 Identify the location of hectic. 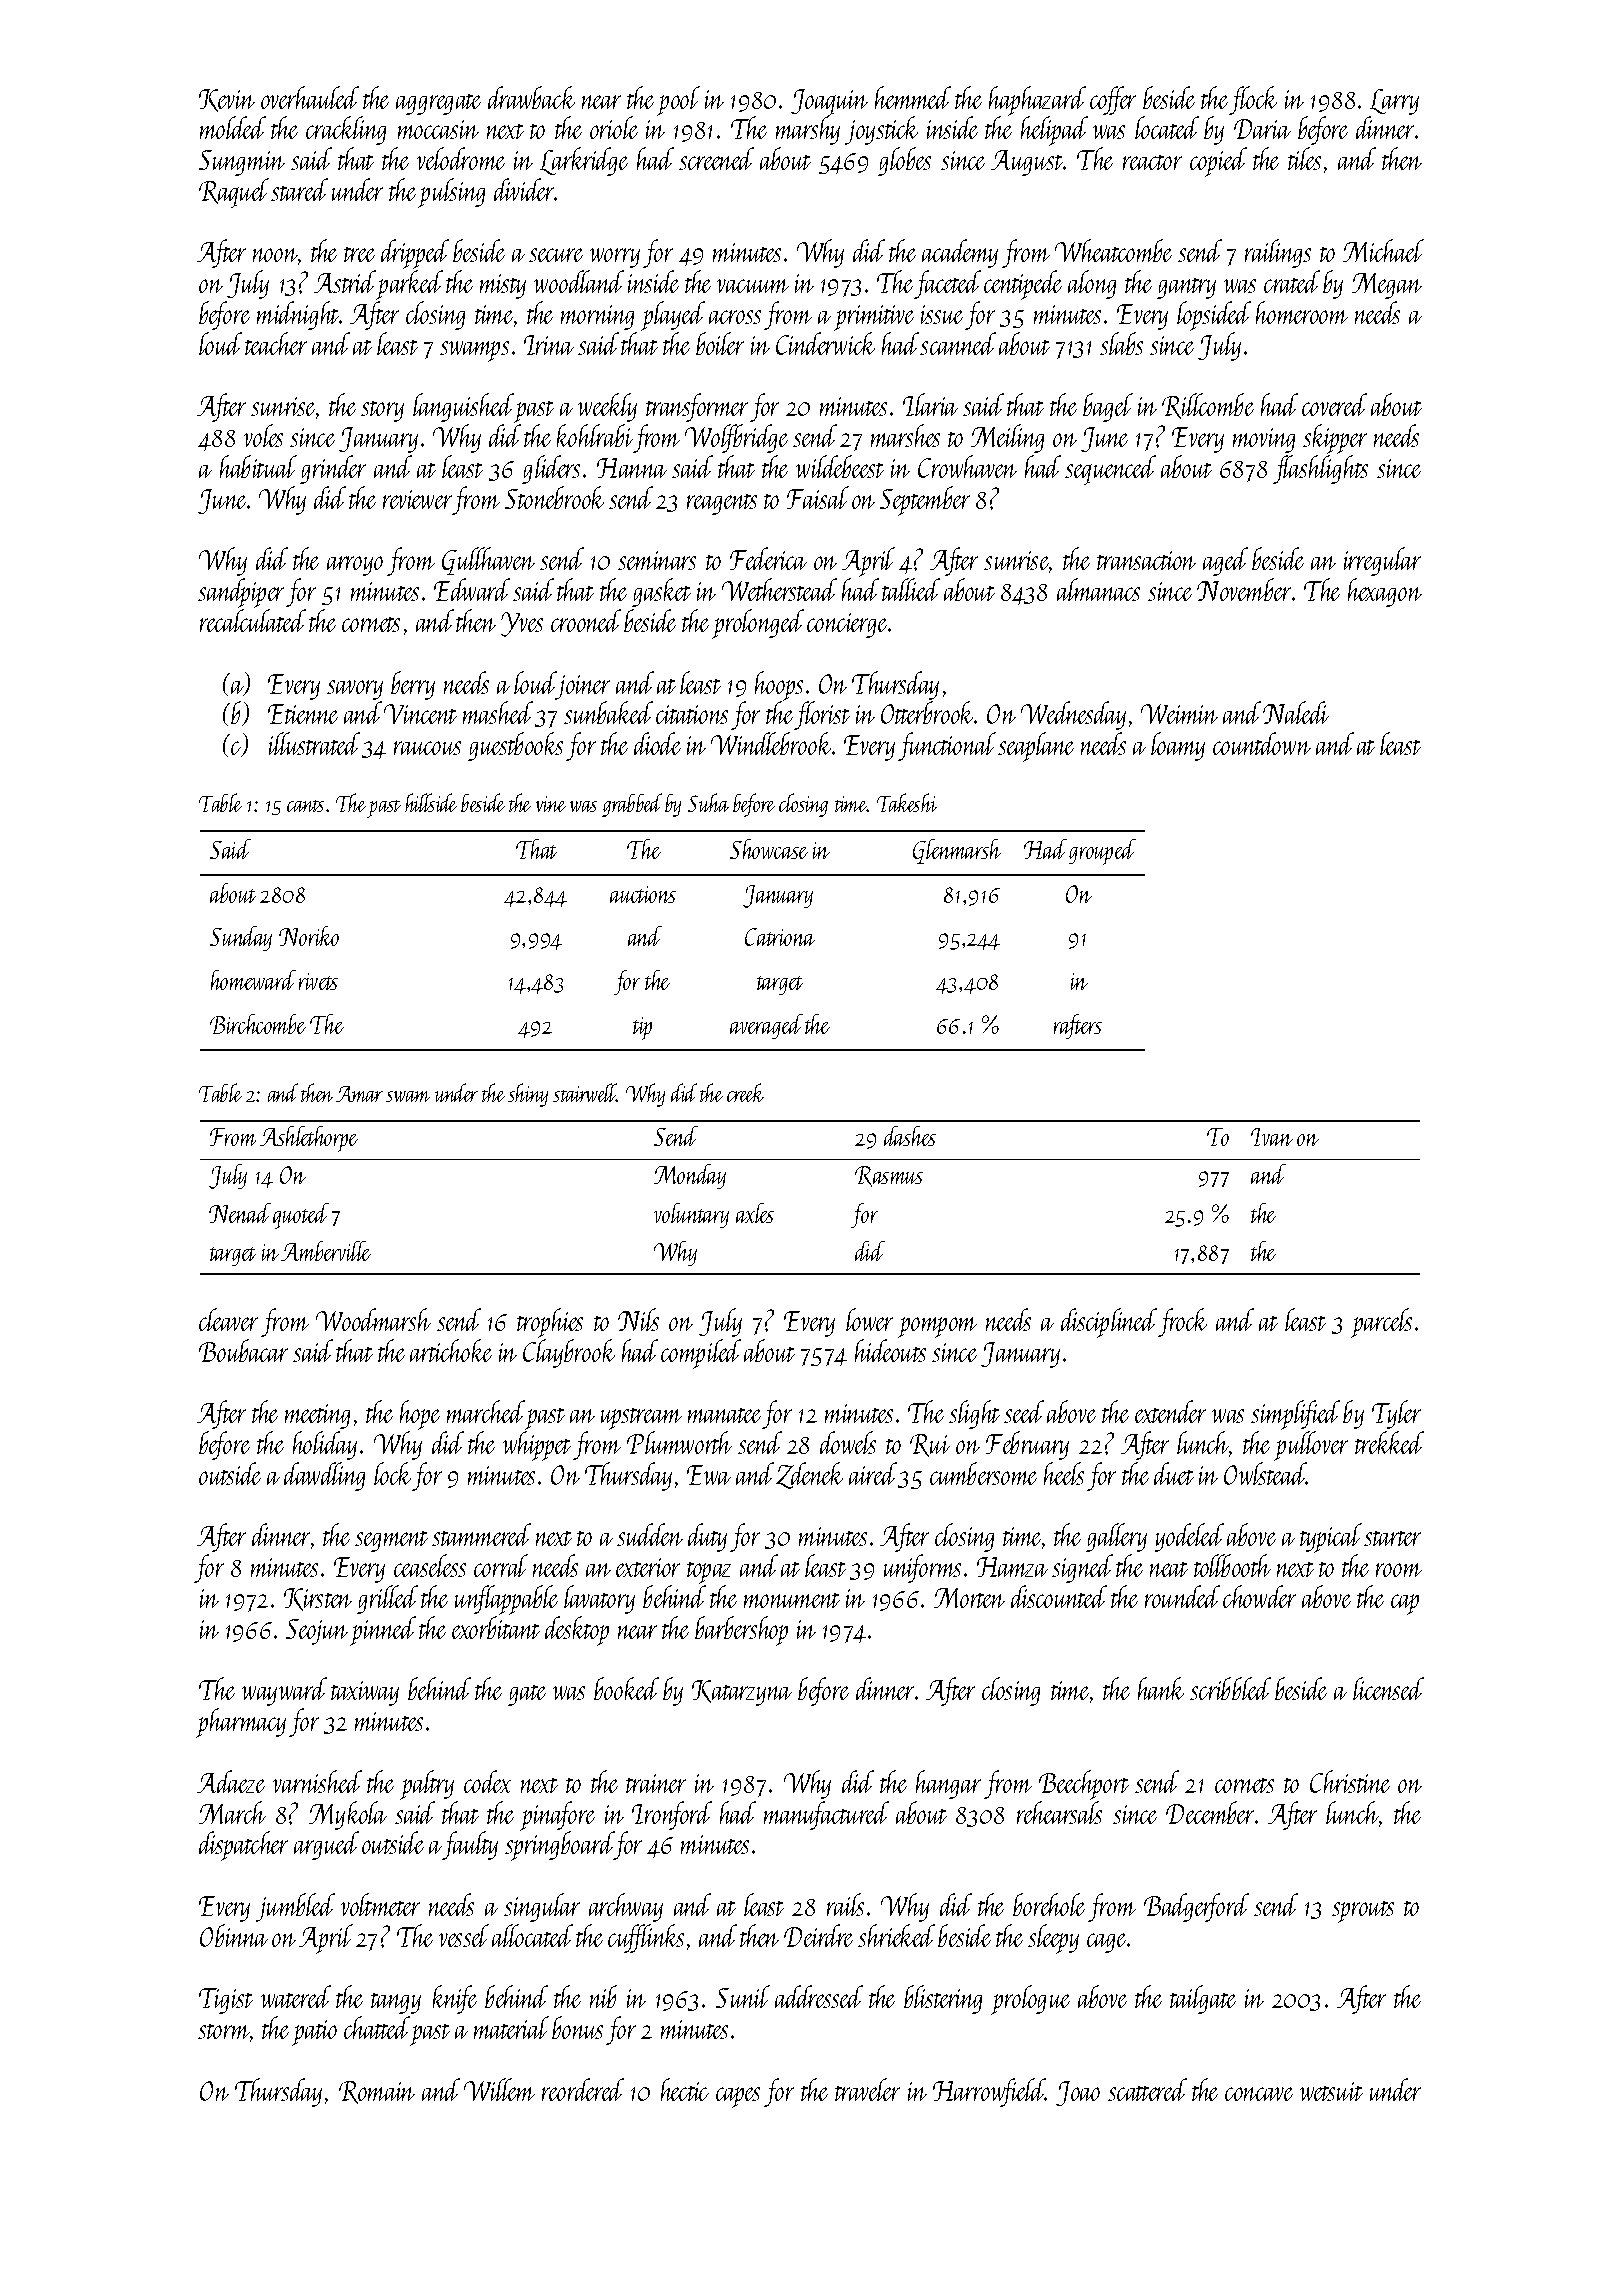
(685, 2089).
